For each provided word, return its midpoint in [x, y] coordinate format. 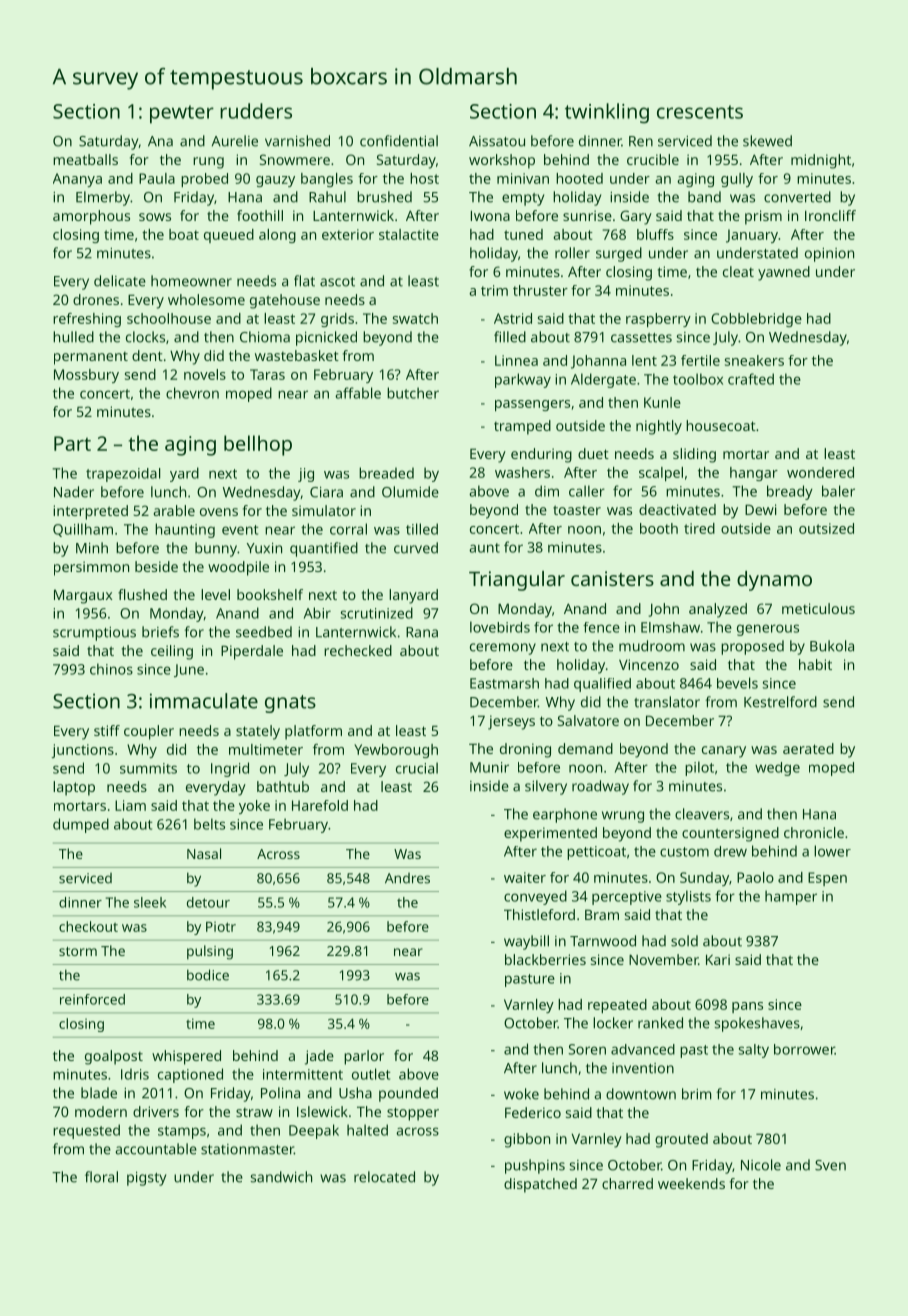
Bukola [832, 646]
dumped [81, 825]
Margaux [83, 596]
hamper [791, 897]
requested [86, 1131]
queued [229, 236]
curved [416, 548]
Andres [407, 878]
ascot [337, 282]
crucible [653, 159]
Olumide [410, 492]
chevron [192, 393]
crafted [751, 379]
